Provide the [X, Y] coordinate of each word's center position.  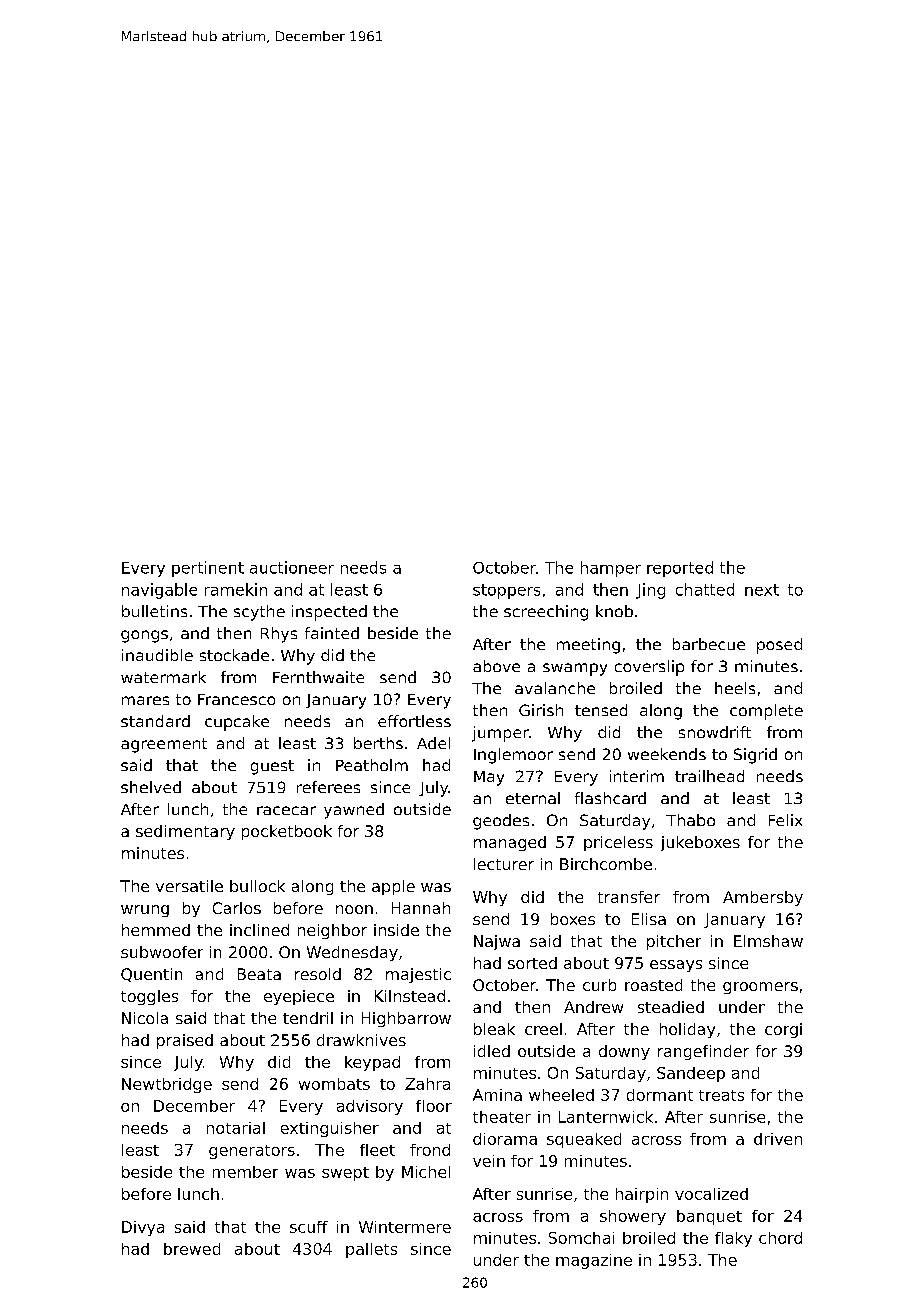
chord [780, 1238]
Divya [143, 1228]
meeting [588, 646]
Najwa [497, 942]
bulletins [154, 611]
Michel [426, 1172]
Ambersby [763, 898]
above [496, 666]
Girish [541, 710]
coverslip [649, 668]
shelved [151, 787]
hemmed [156, 930]
